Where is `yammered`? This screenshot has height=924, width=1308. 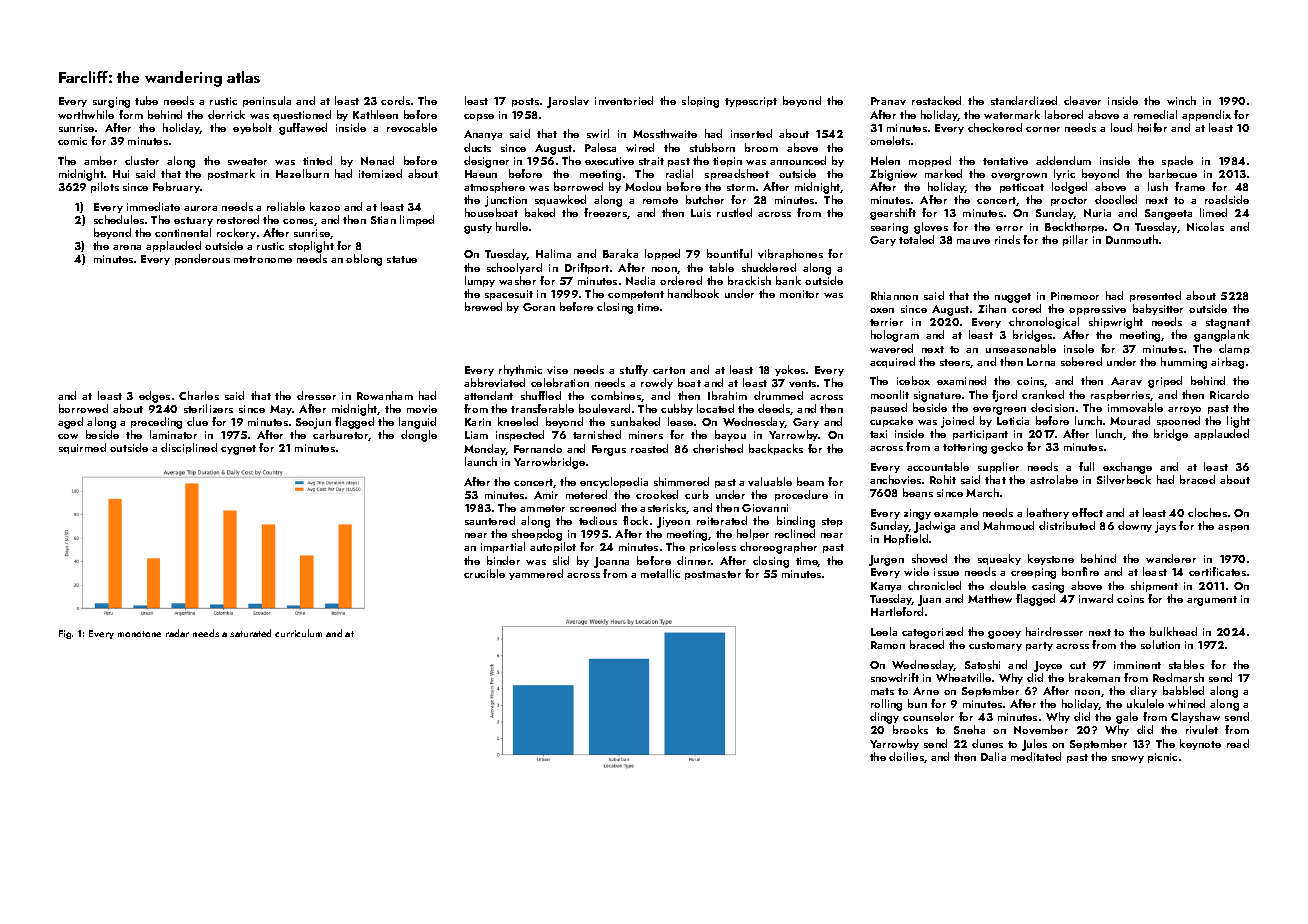 yammered is located at coordinates (536, 574).
